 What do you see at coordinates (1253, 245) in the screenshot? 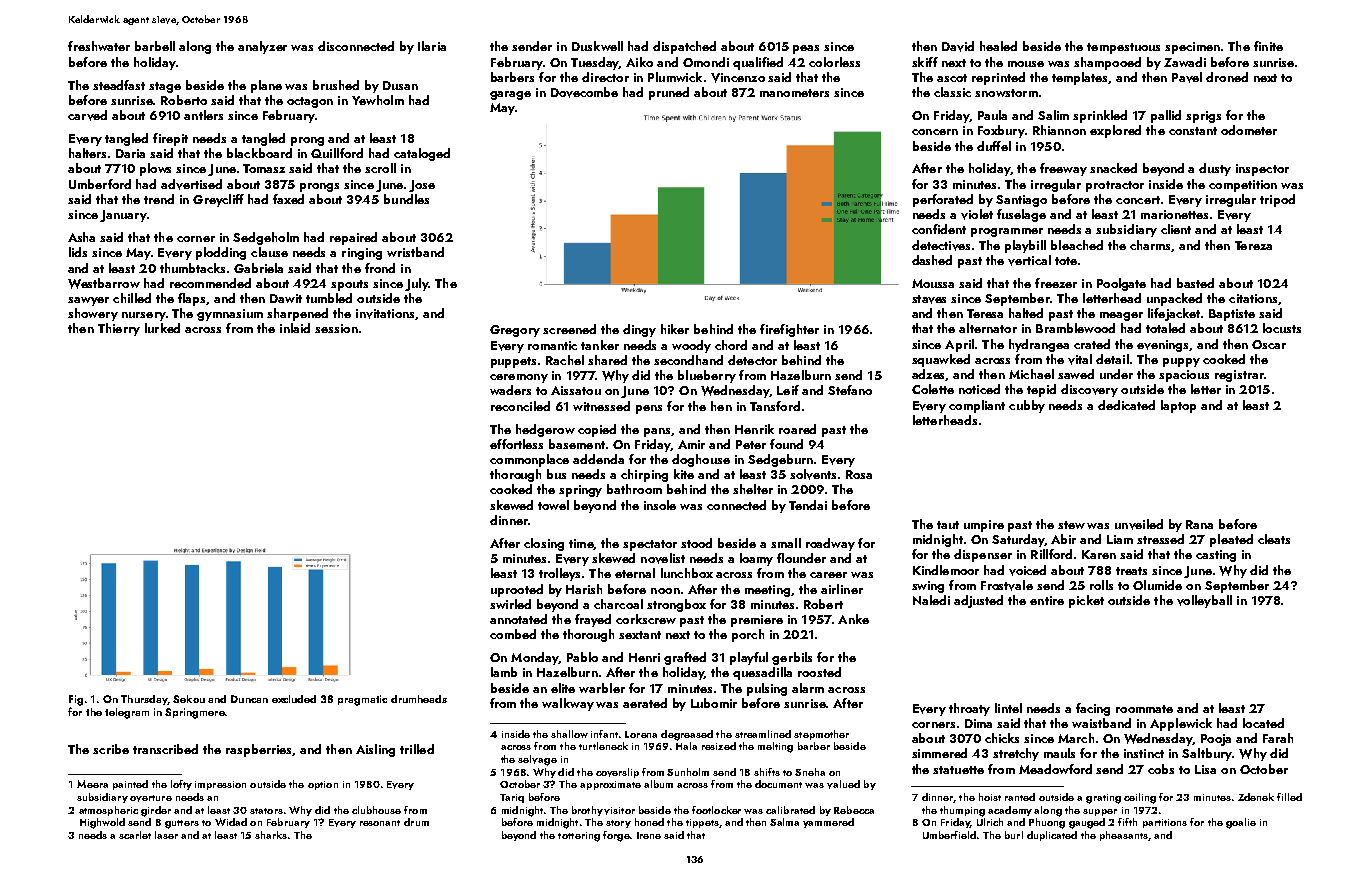
I see `Tereza` at bounding box center [1253, 245].
